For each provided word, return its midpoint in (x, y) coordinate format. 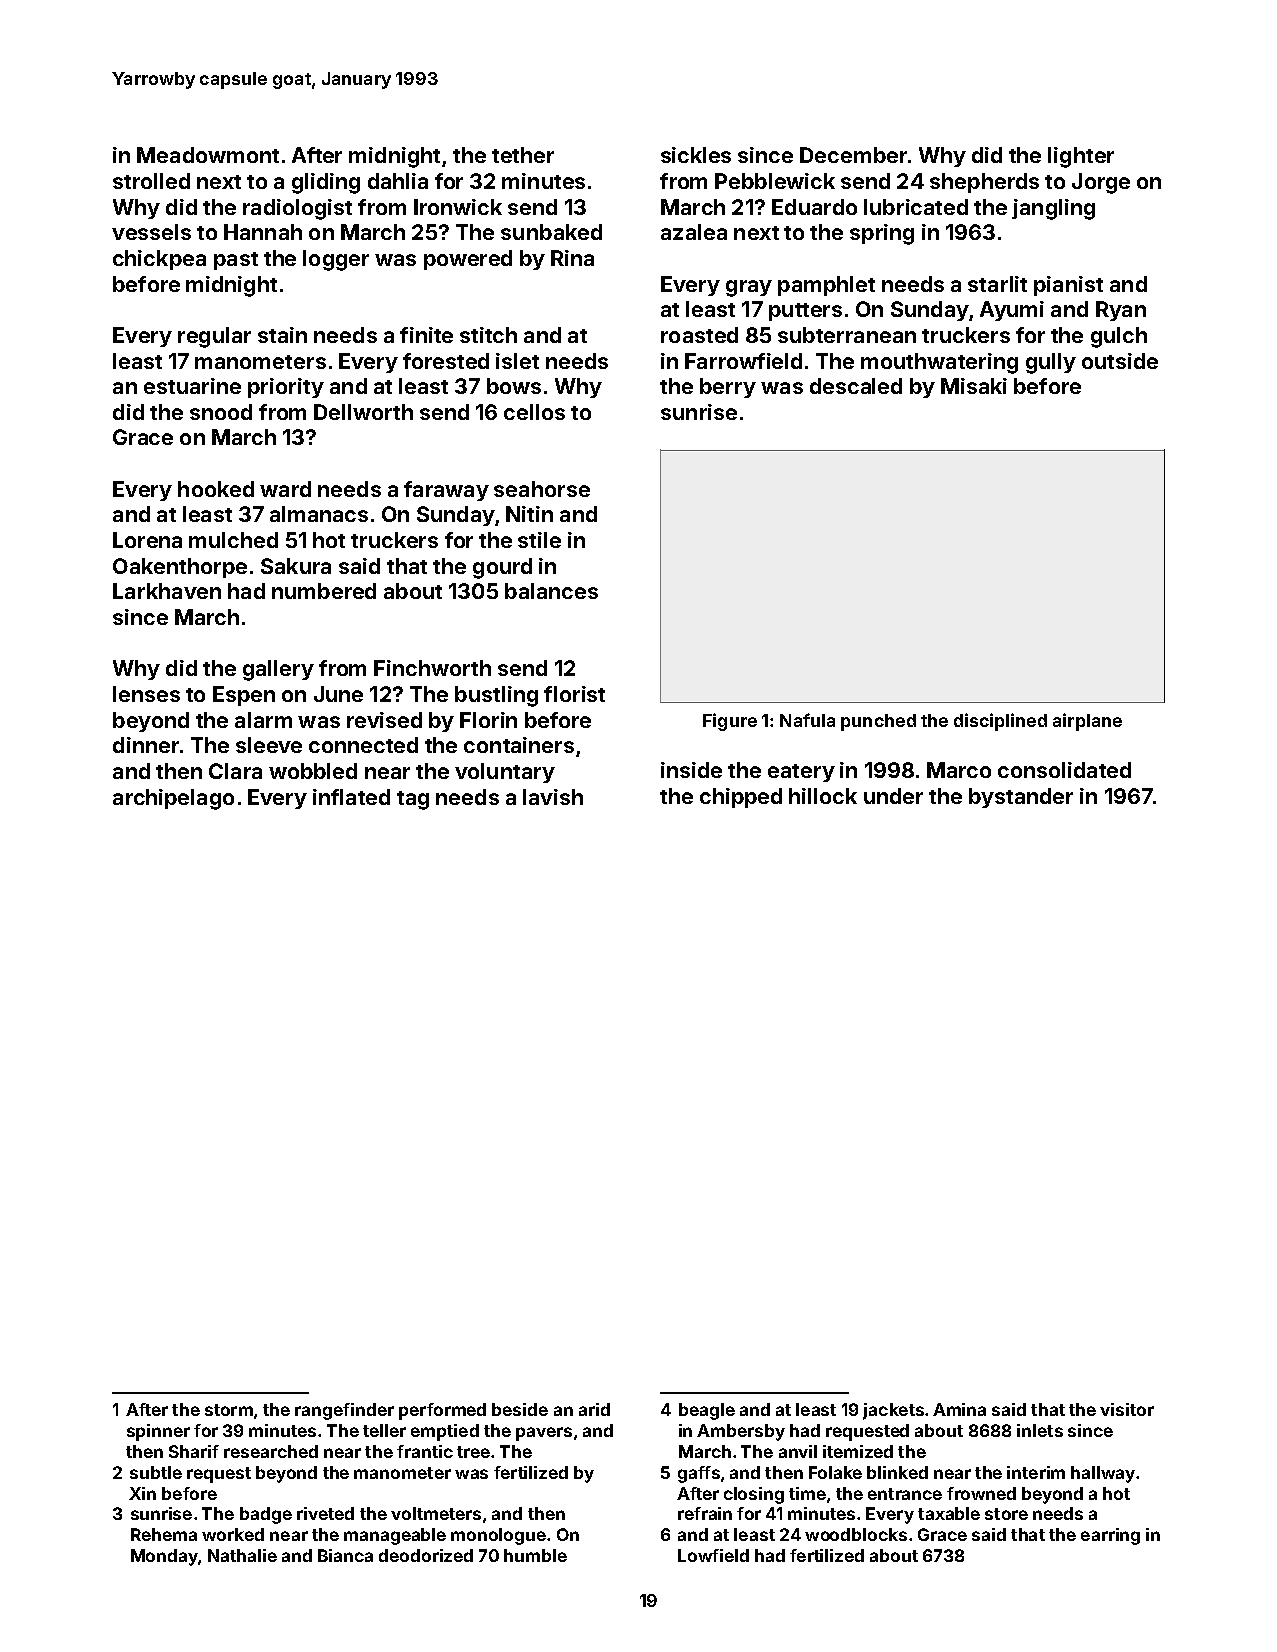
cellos (534, 412)
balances (551, 591)
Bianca (345, 1555)
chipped (741, 798)
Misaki (974, 386)
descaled (856, 386)
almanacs (319, 514)
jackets (893, 1411)
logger (336, 260)
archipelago (173, 799)
